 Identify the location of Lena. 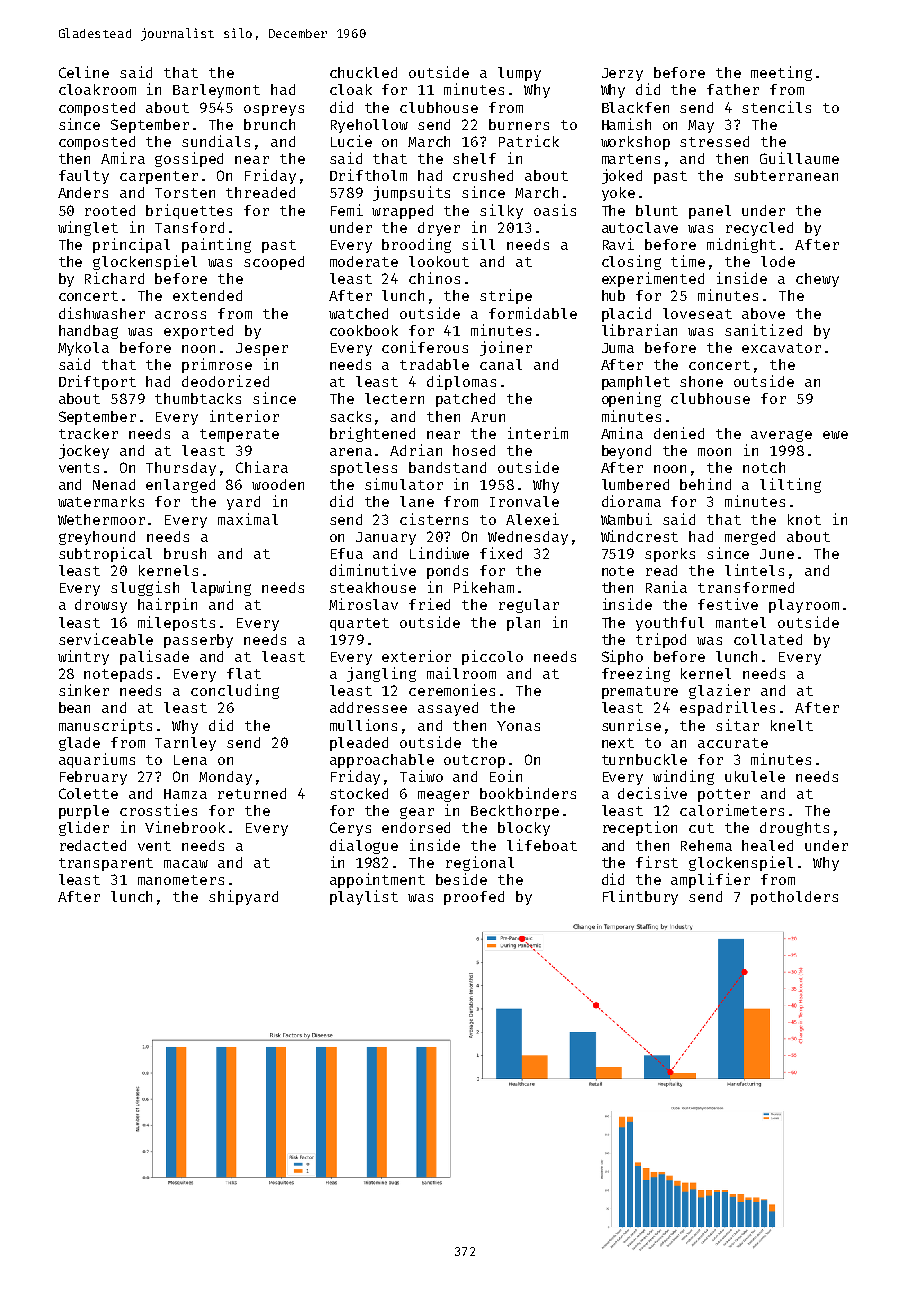
(190, 760).
